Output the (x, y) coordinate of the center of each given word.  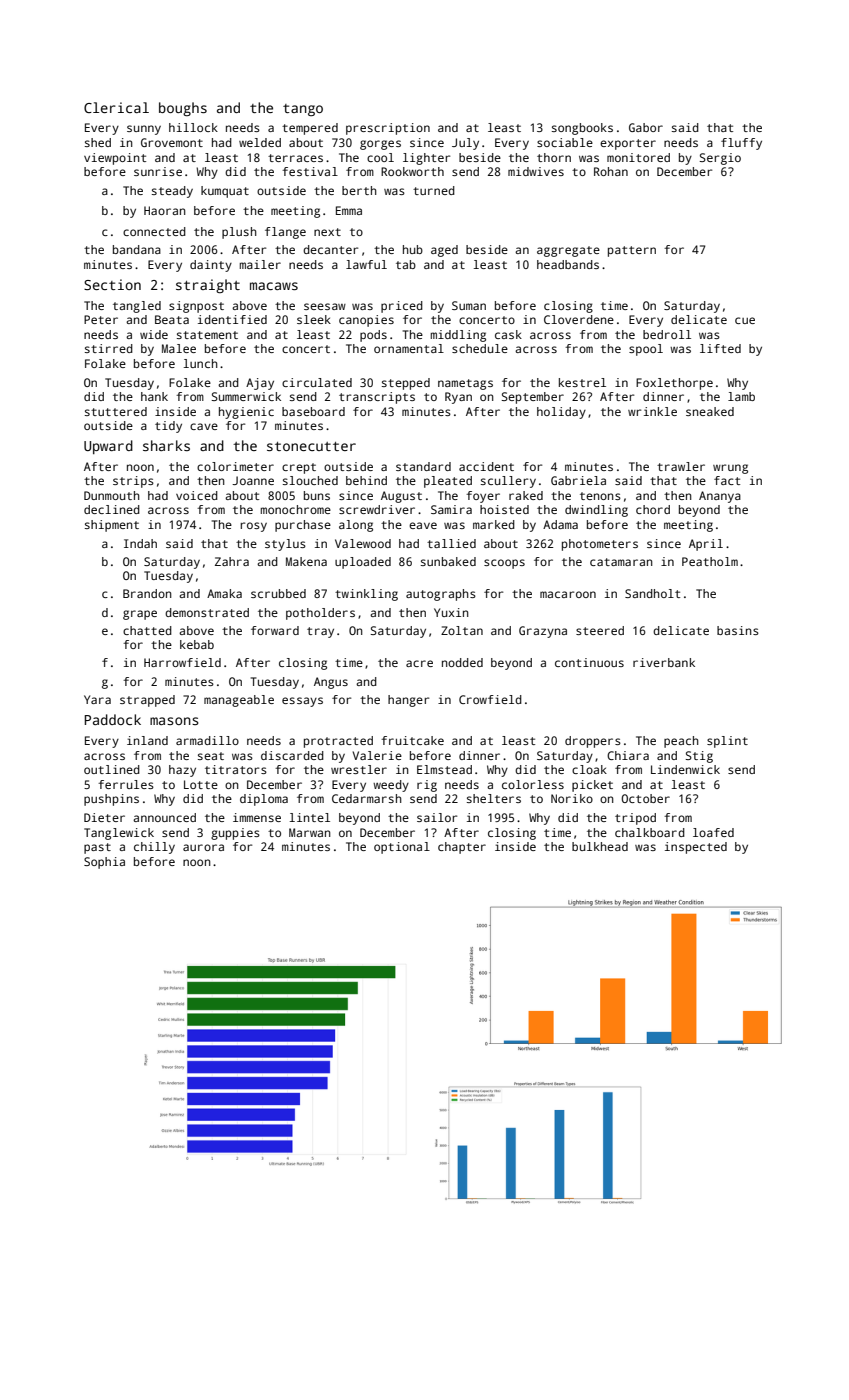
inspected (696, 848)
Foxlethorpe (674, 384)
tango (303, 110)
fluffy (741, 144)
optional (402, 848)
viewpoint (115, 159)
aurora (203, 847)
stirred (109, 348)
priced (402, 307)
